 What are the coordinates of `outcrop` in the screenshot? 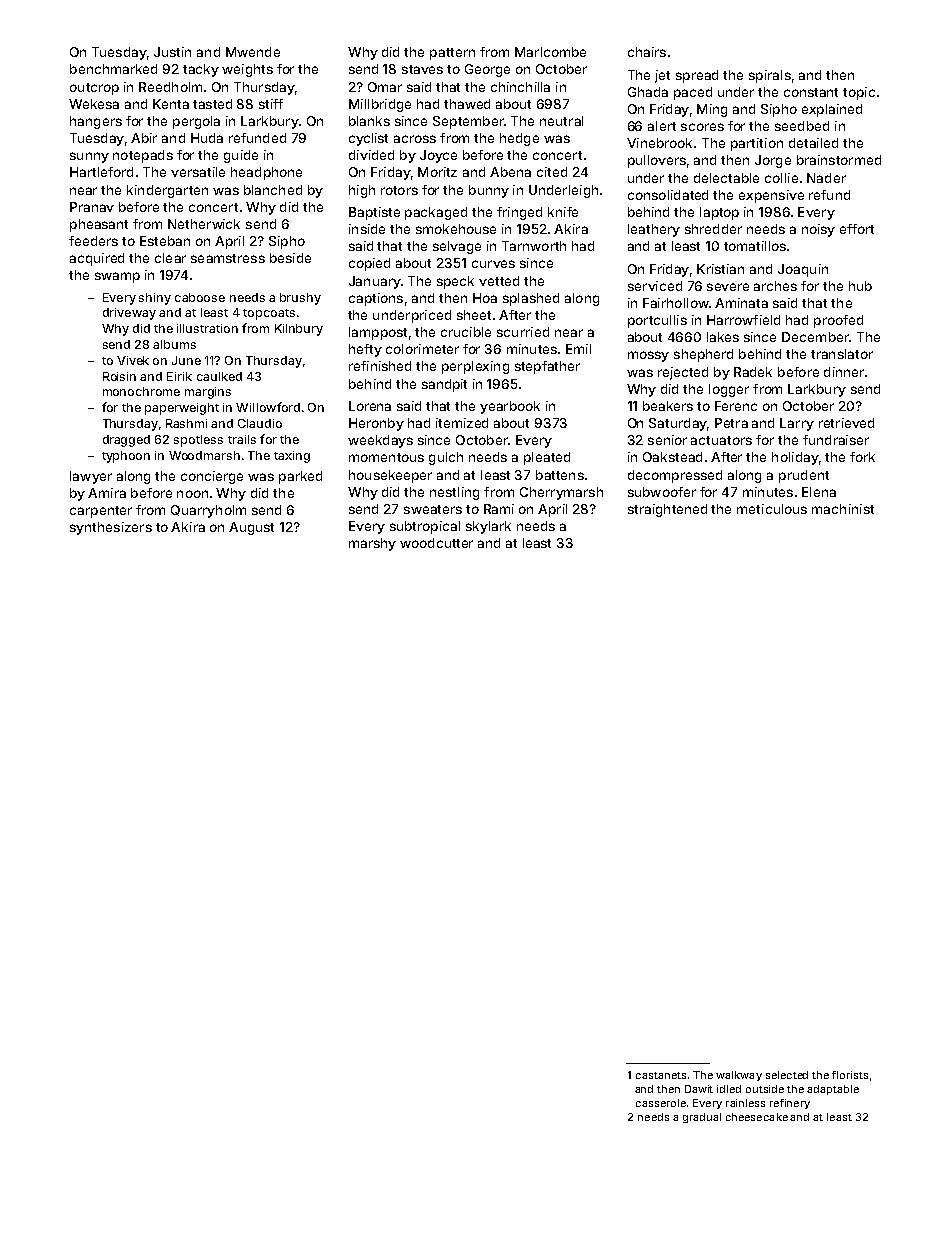 It's located at (94, 89).
